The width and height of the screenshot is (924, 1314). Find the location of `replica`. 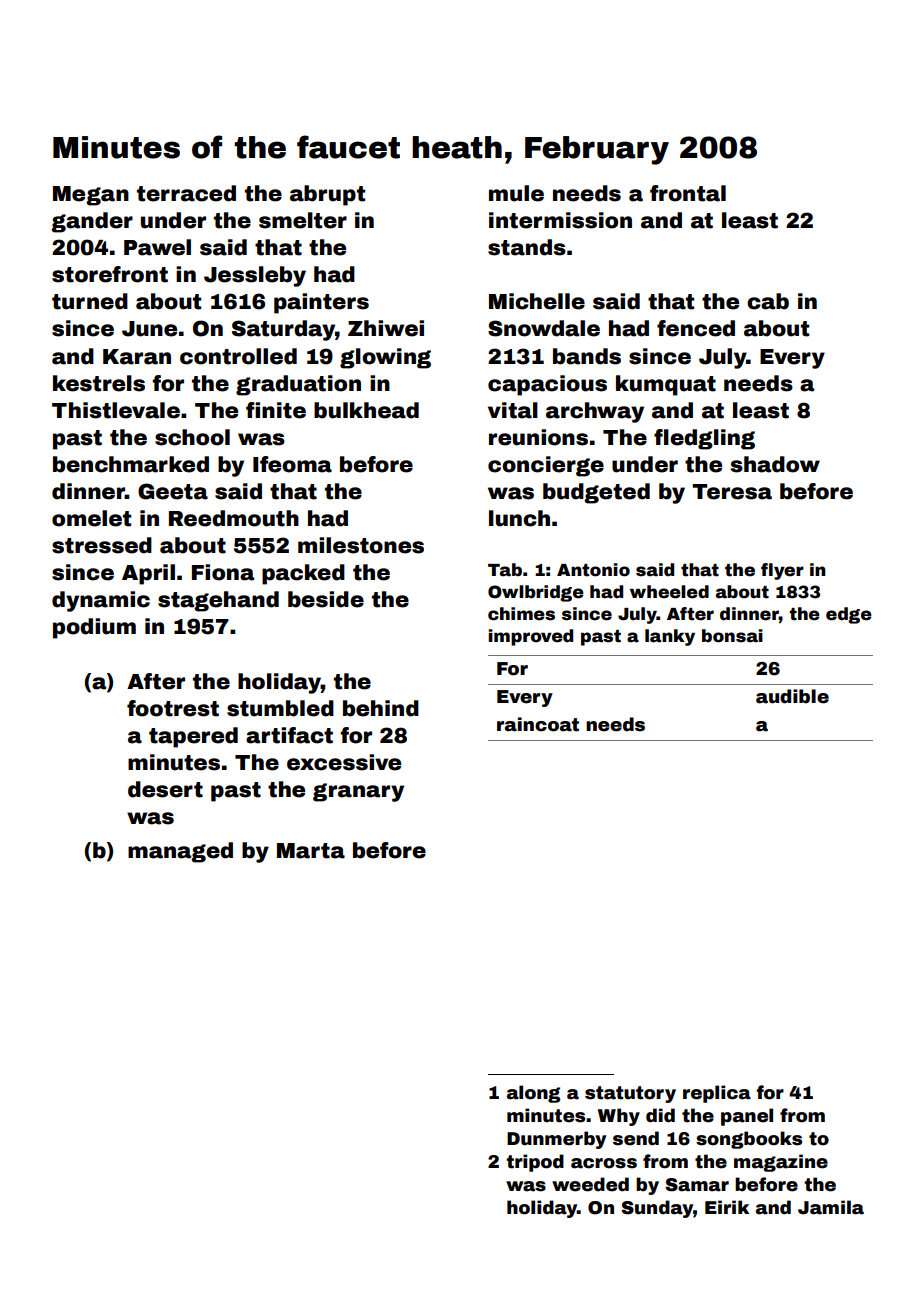

replica is located at coordinates (717, 1094).
